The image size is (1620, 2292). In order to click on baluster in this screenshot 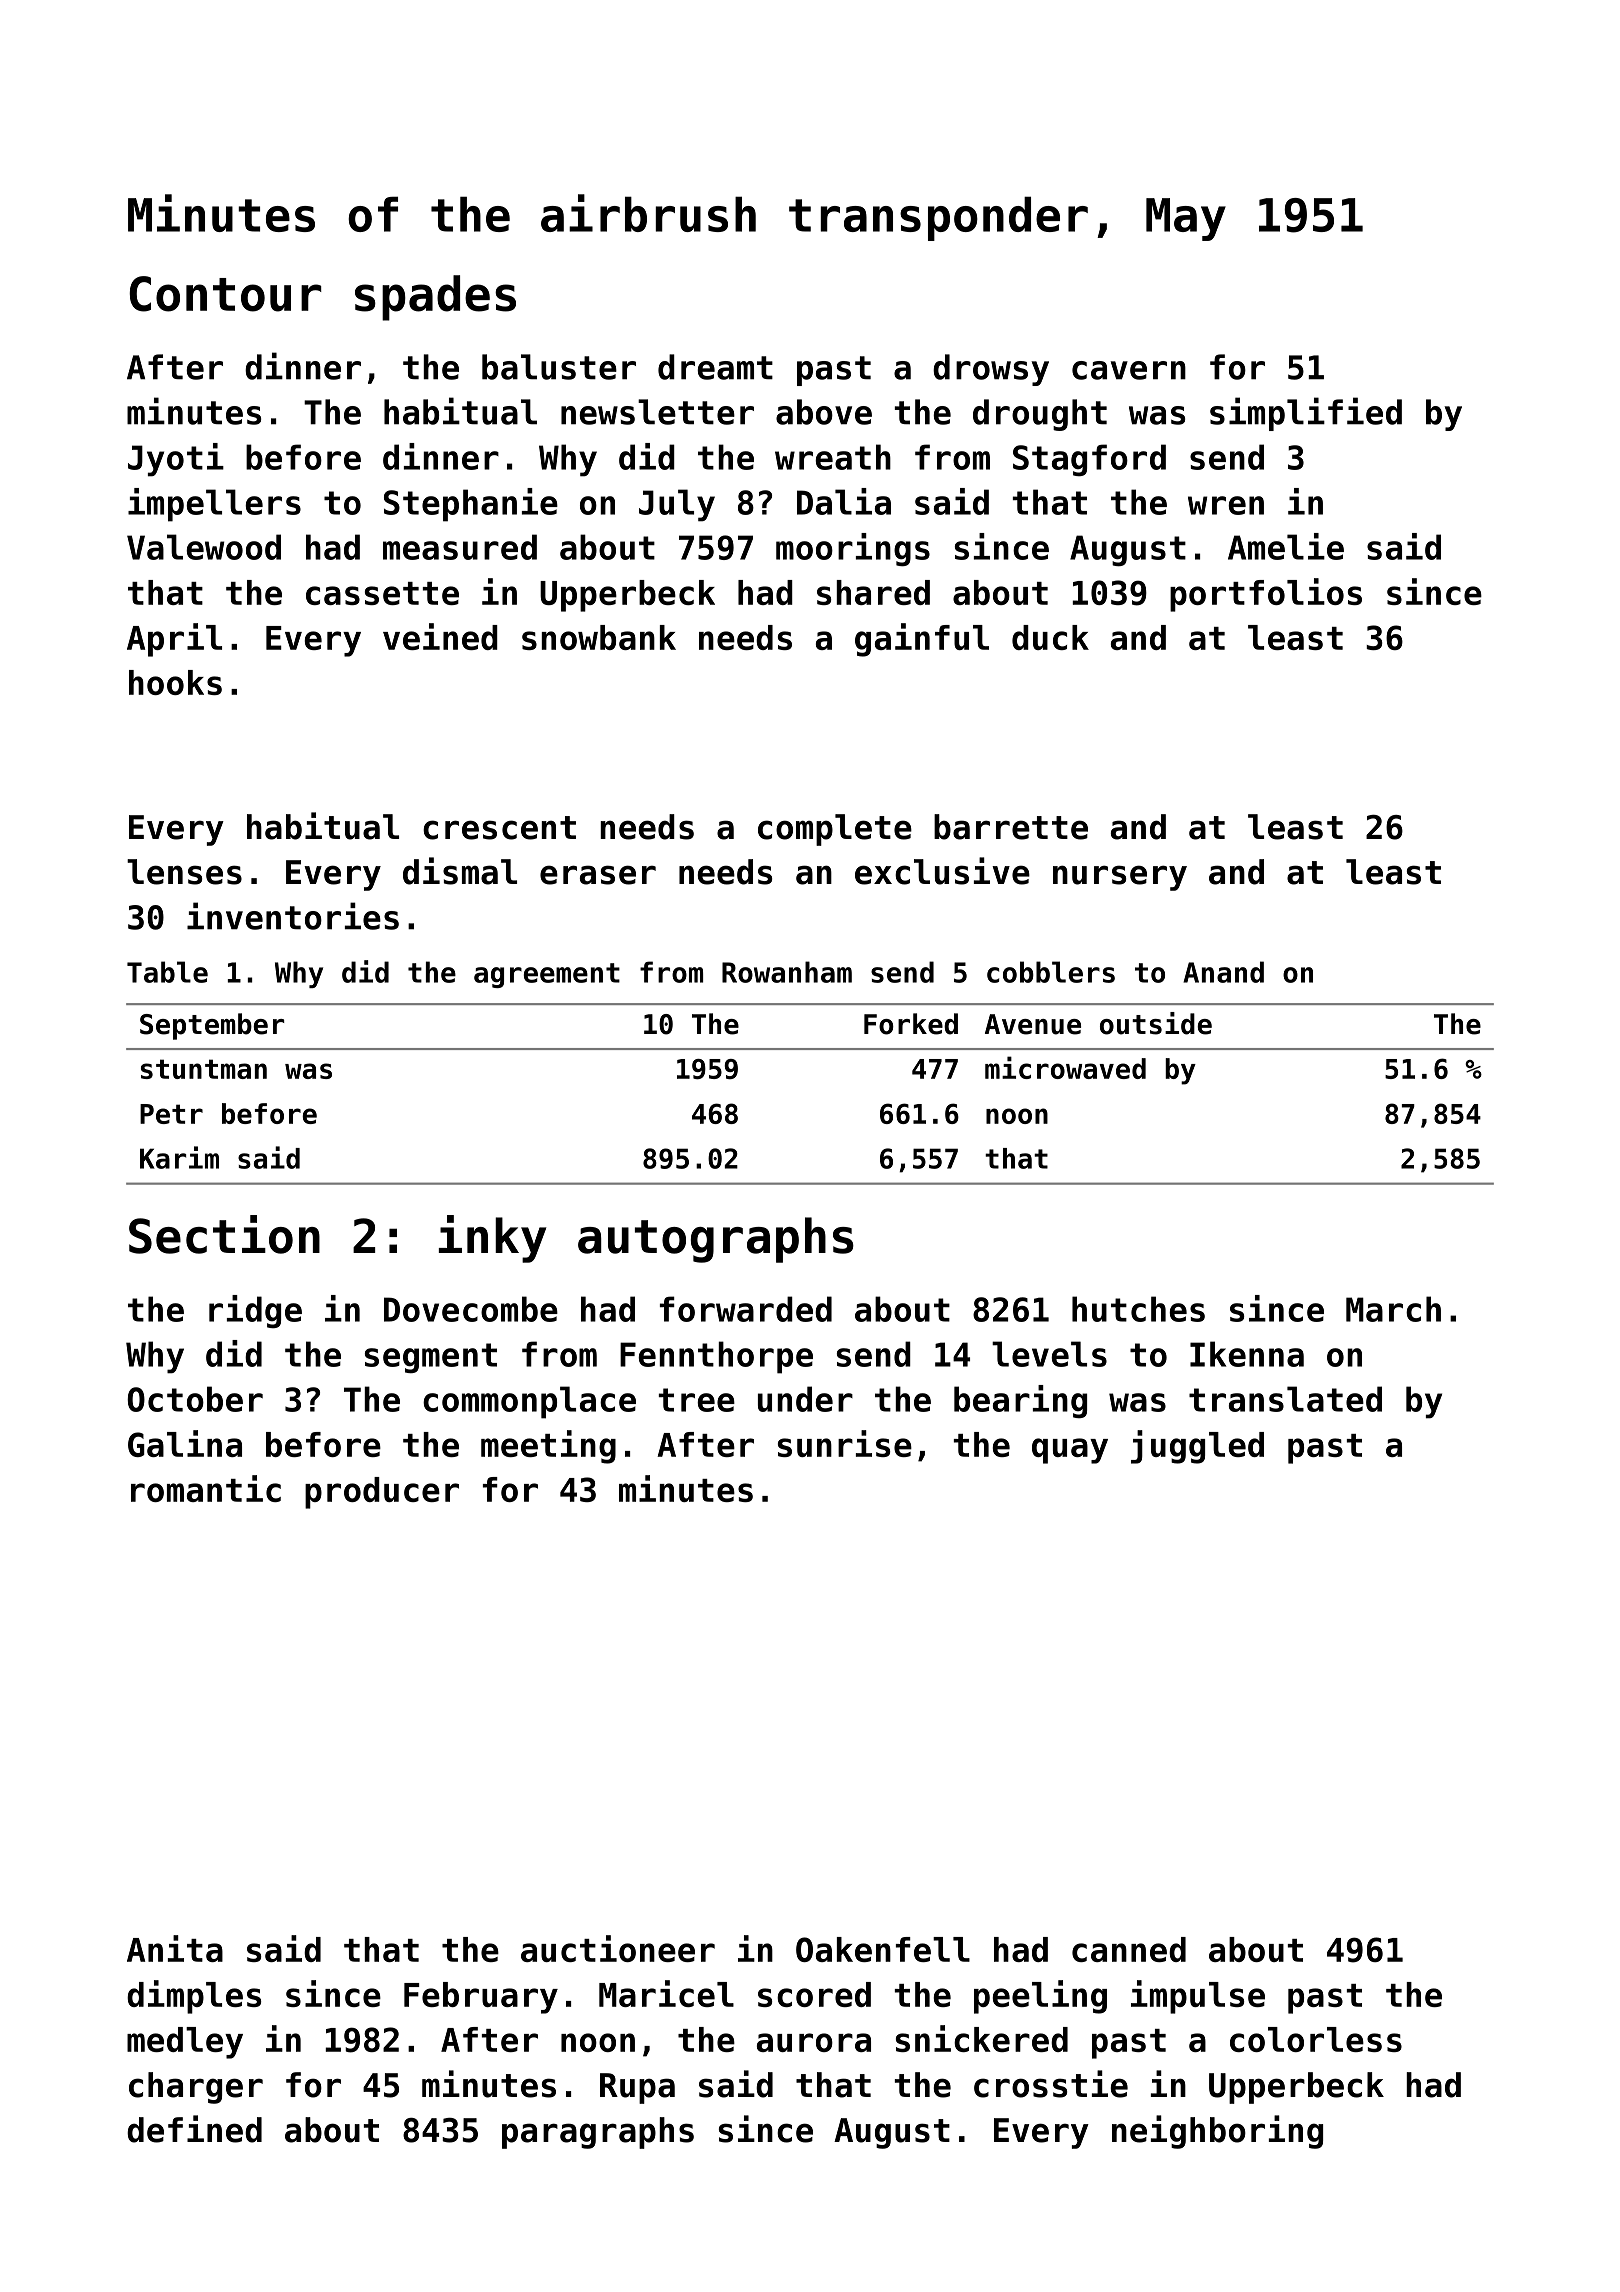, I will do `click(559, 367)`.
